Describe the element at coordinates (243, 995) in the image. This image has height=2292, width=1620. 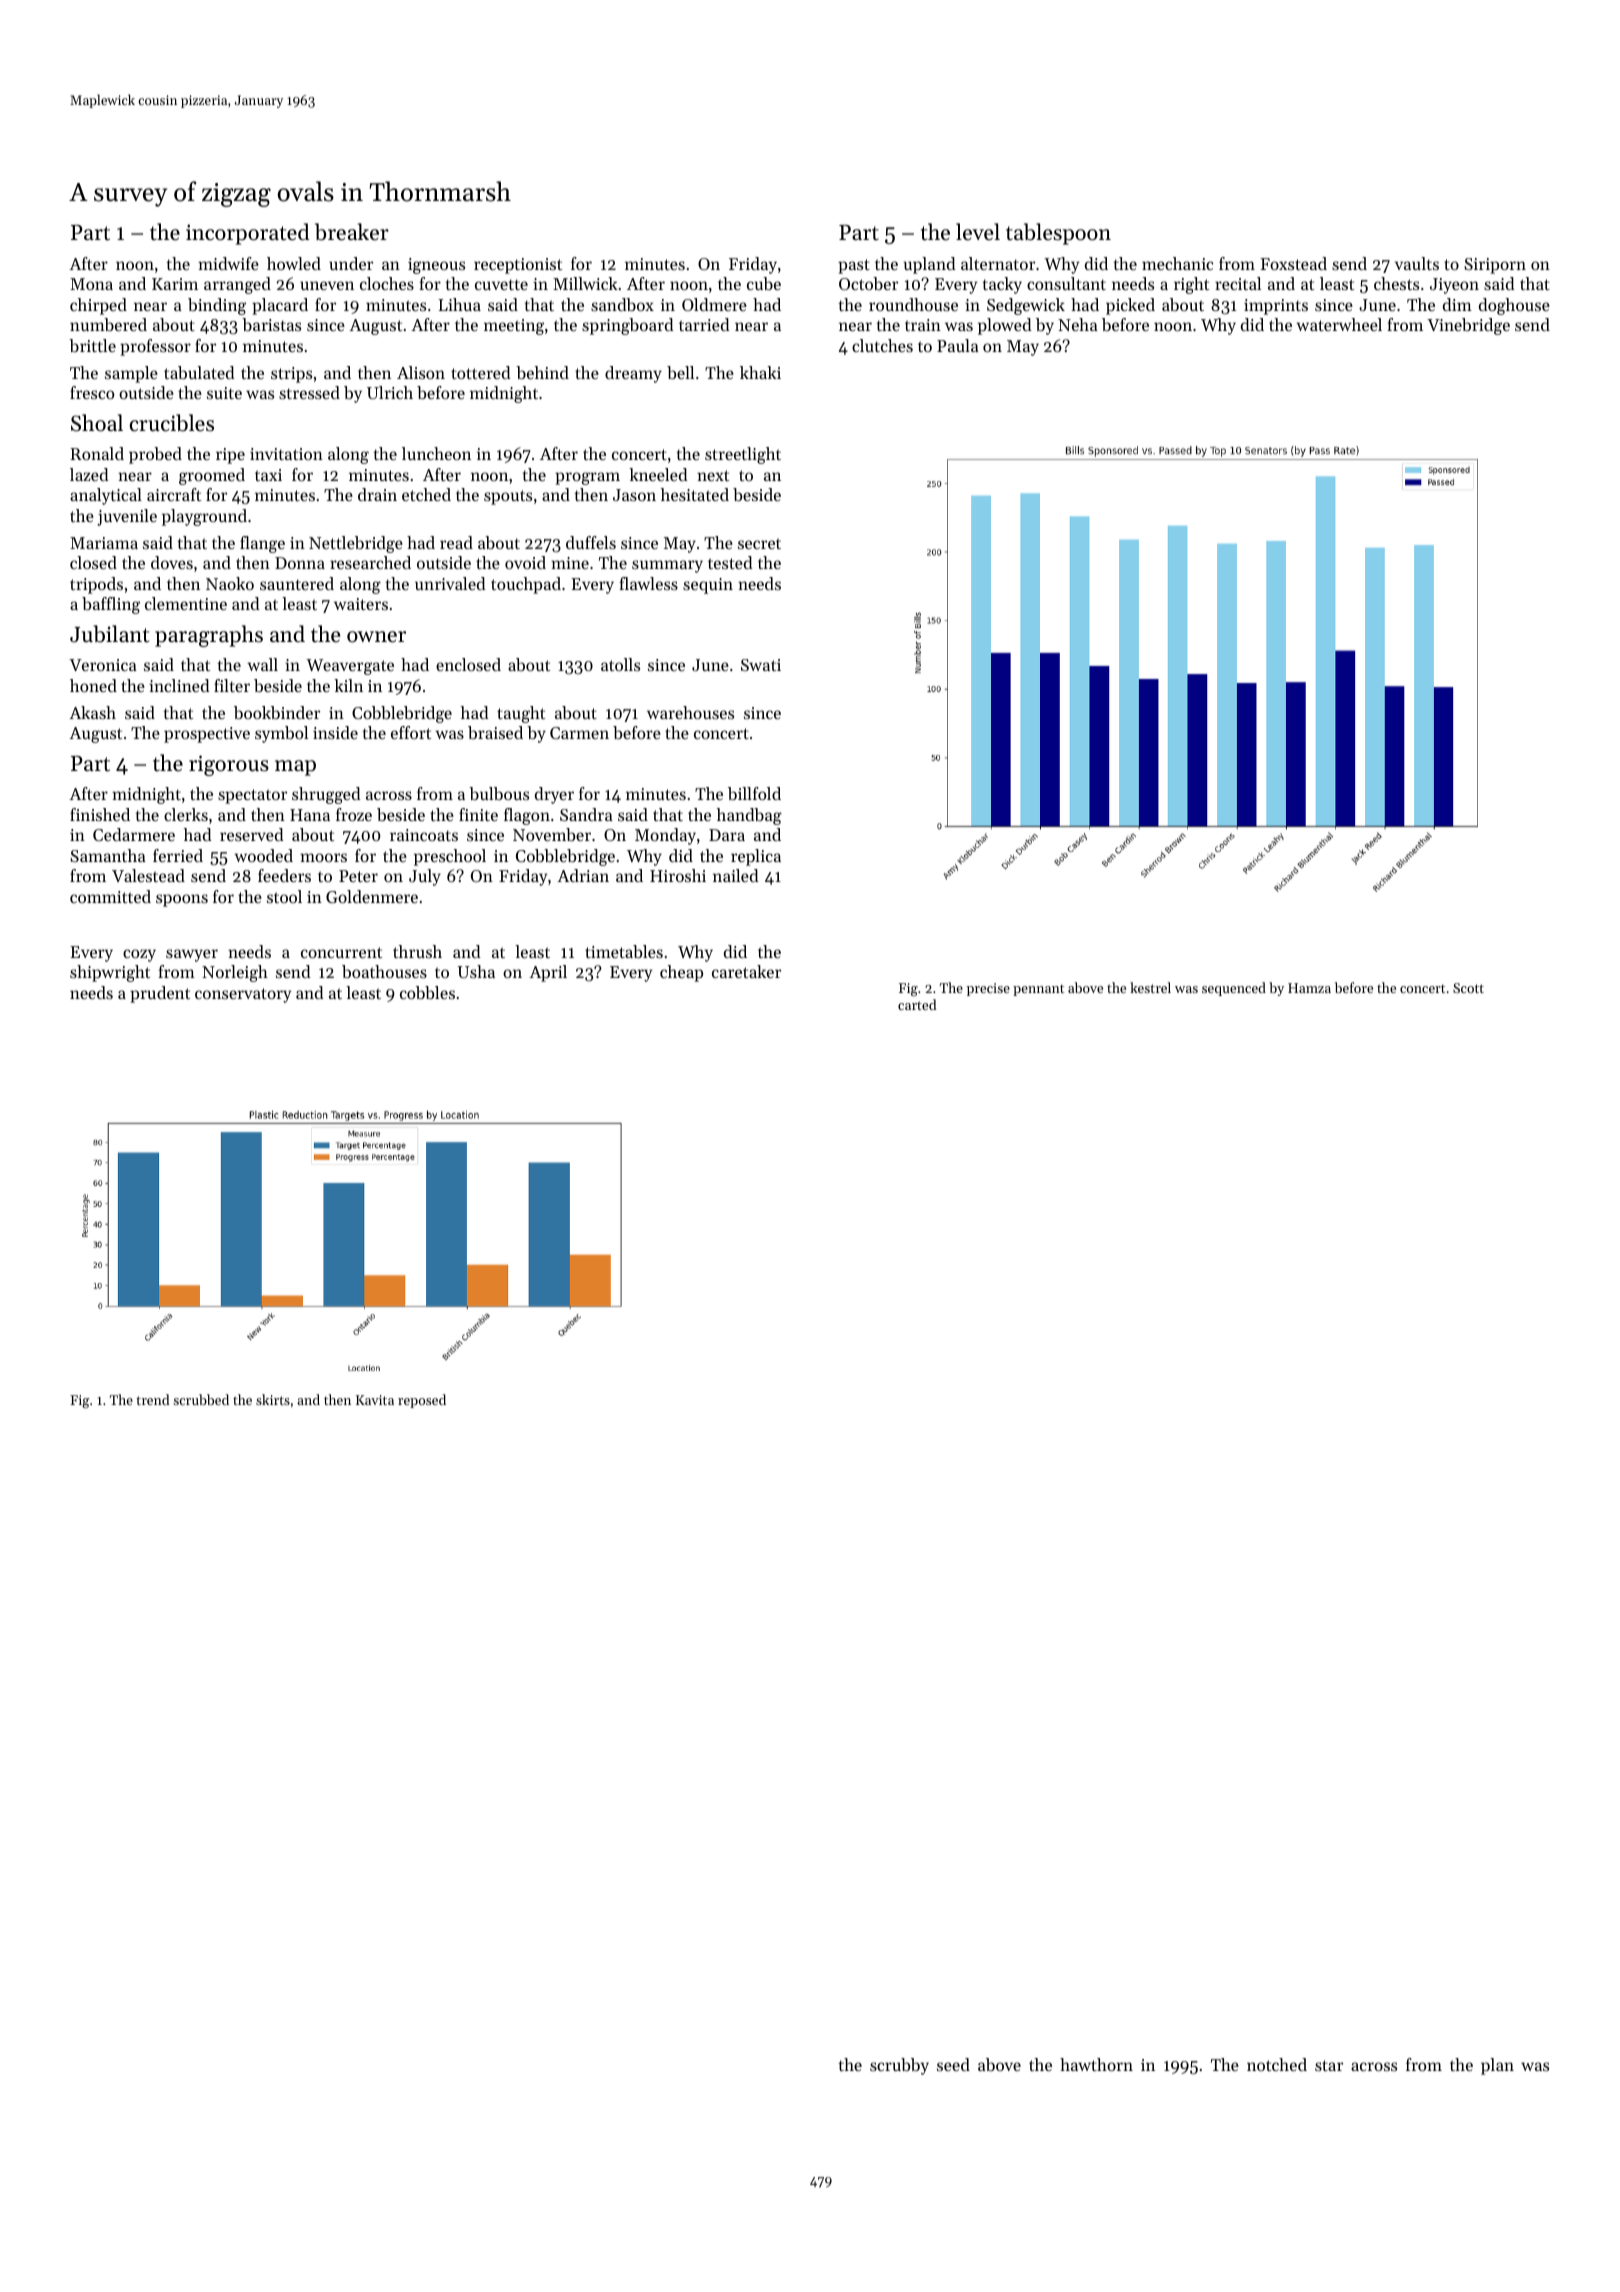
I see `conservatory` at that location.
